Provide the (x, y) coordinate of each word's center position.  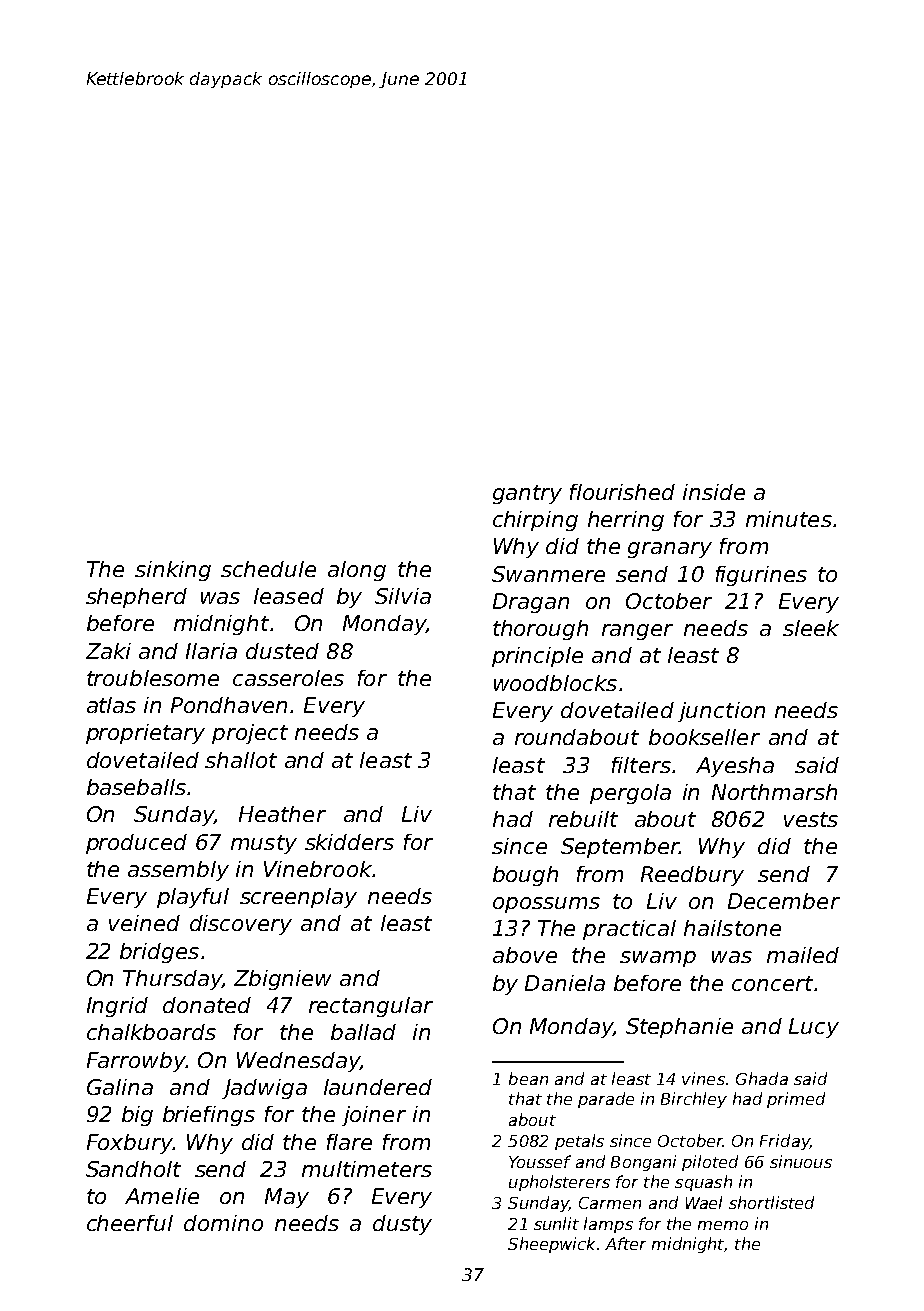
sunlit (556, 1223)
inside (714, 492)
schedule (268, 569)
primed (796, 1100)
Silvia (403, 596)
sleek (811, 628)
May (287, 1198)
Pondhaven (229, 705)
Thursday (172, 980)
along (357, 571)
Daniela (565, 983)
